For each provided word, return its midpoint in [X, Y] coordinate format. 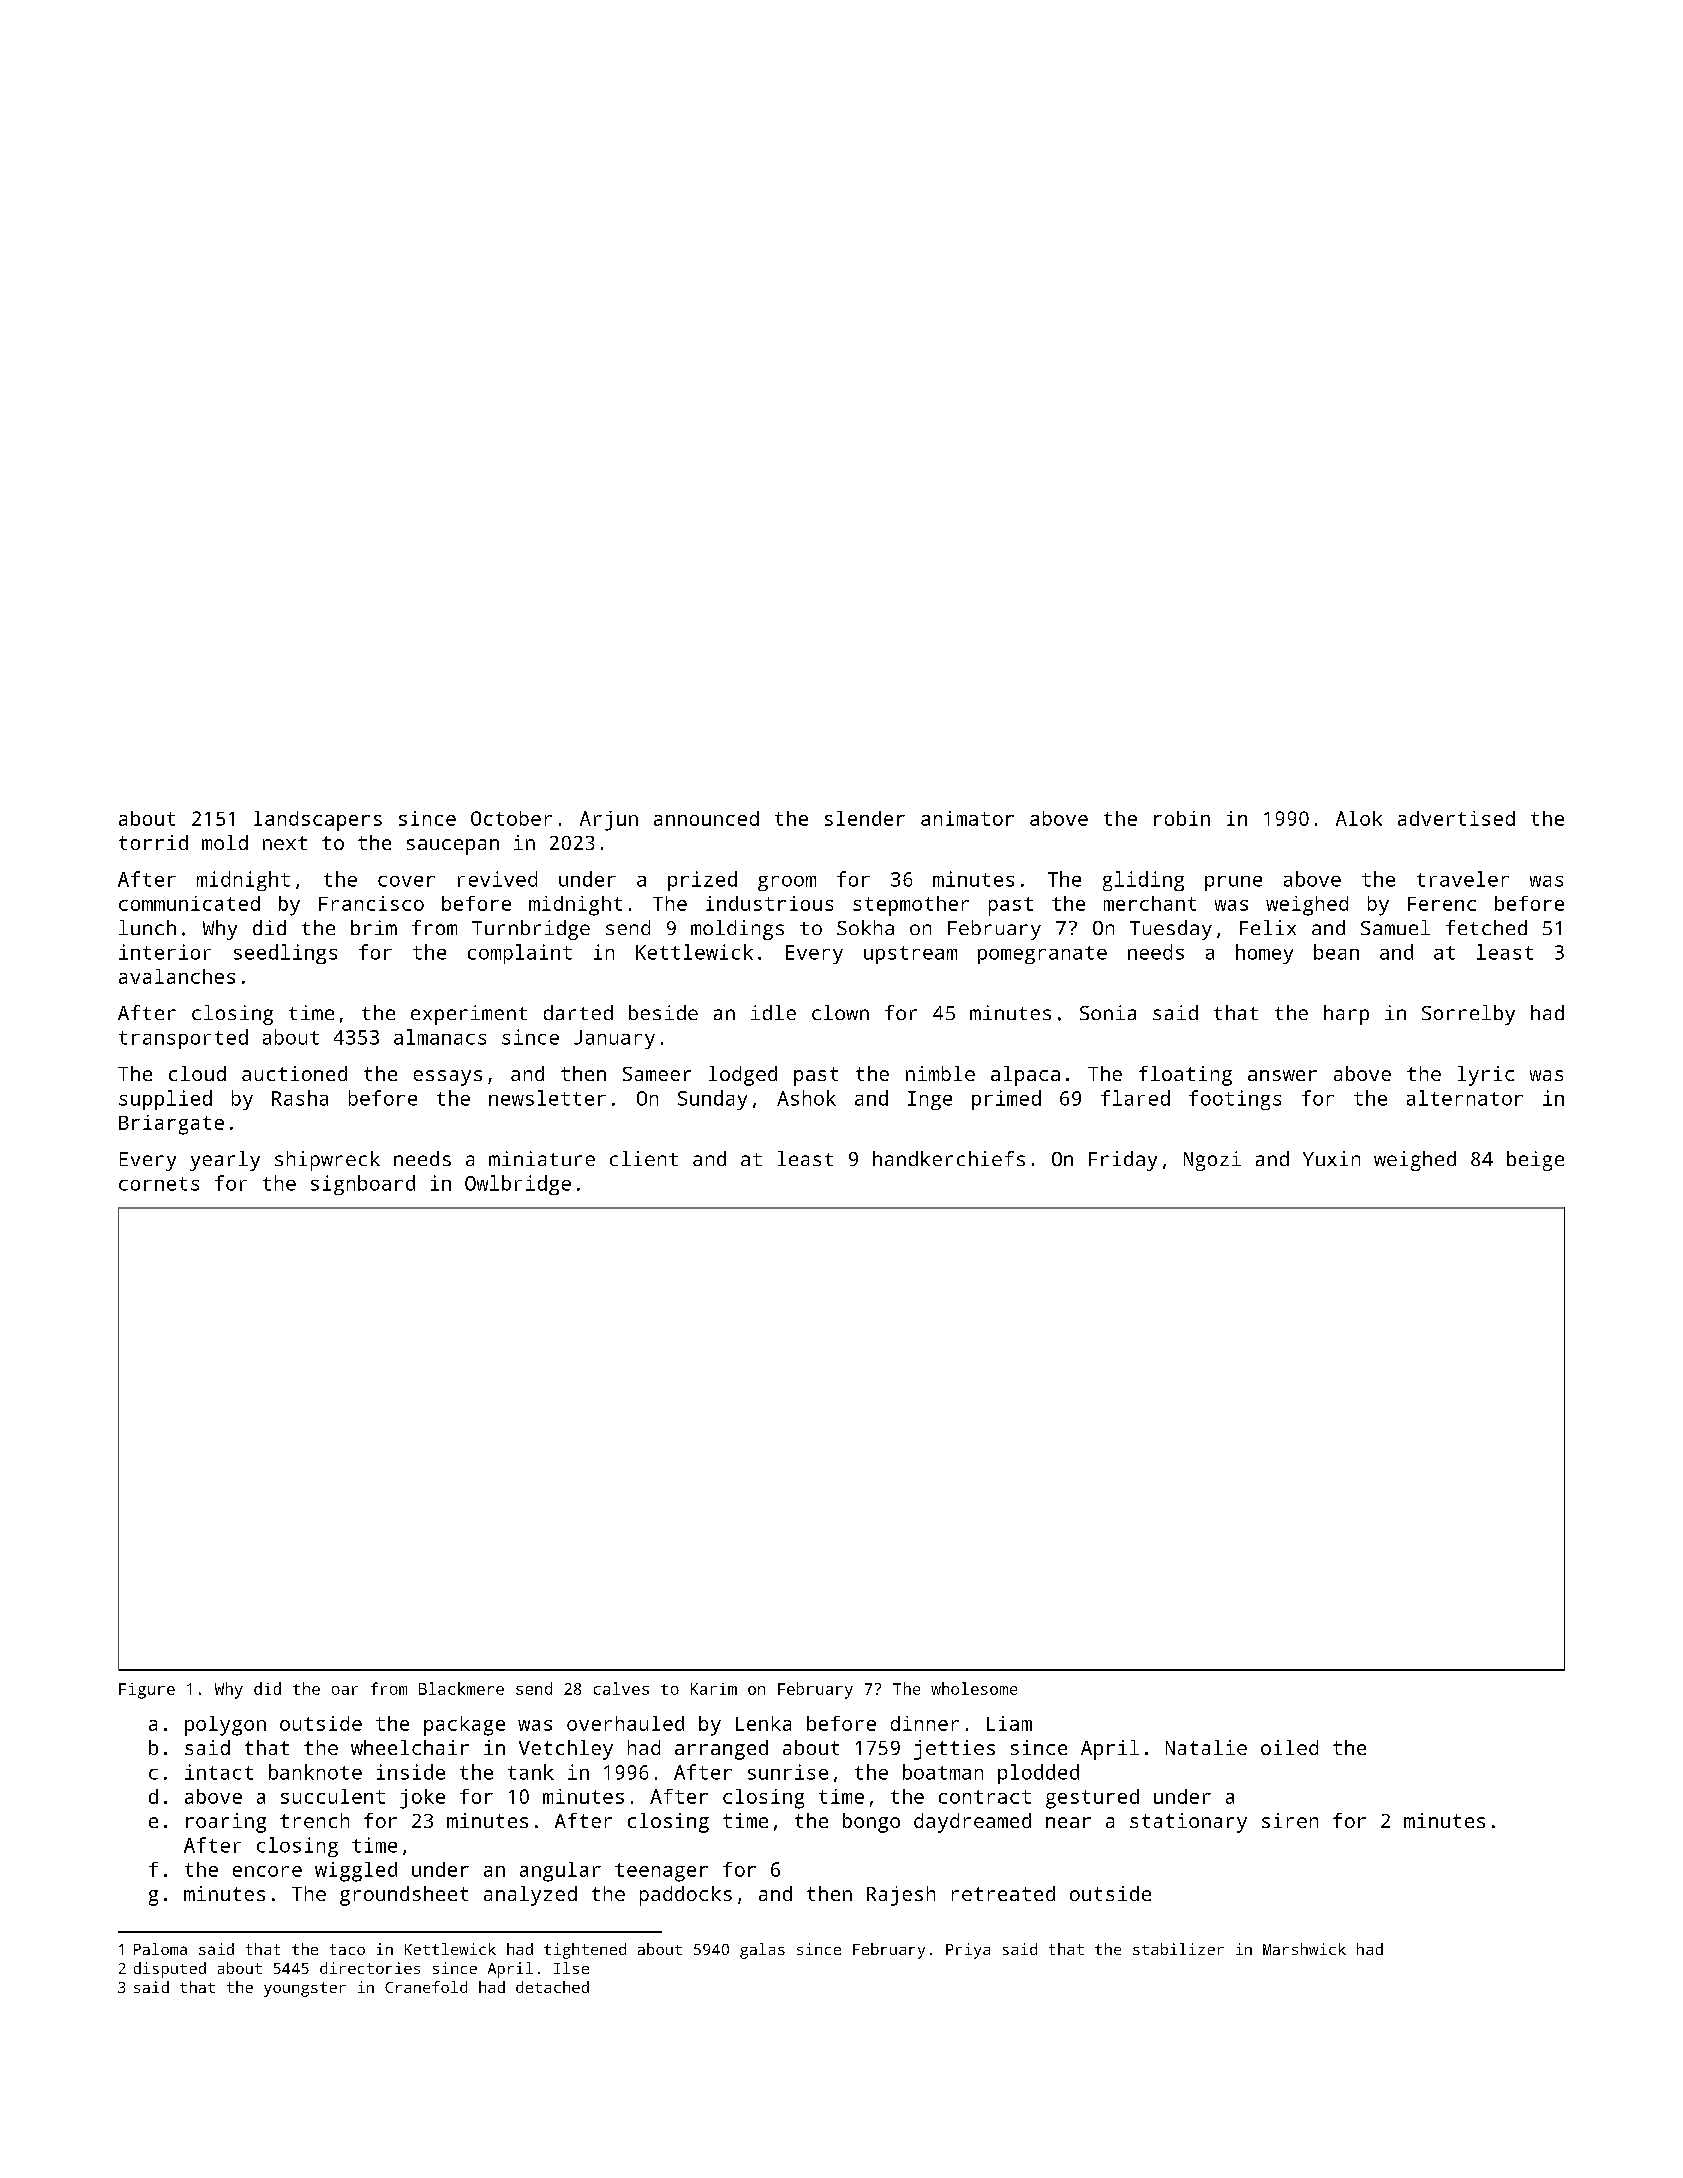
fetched [1486, 927]
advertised [1456, 818]
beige [1535, 1161]
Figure [147, 1691]
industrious [769, 903]
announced [706, 818]
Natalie [1206, 1747]
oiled [1289, 1747]
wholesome [974, 1688]
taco [347, 1949]
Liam [1009, 1723]
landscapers [318, 821]
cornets [159, 1184]
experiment [469, 1015]
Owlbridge [518, 1185]
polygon [225, 1726]
